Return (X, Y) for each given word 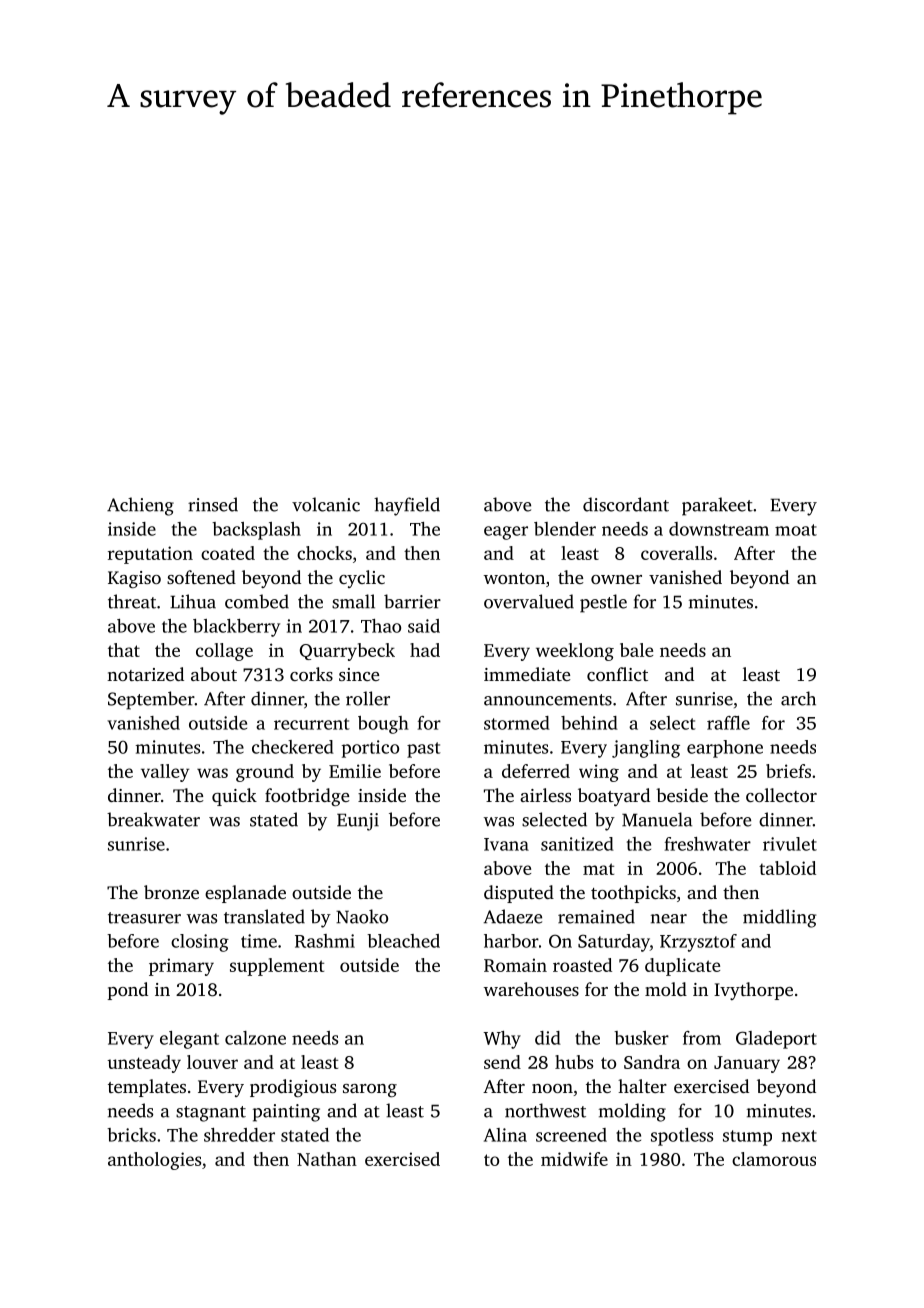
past (423, 750)
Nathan (327, 1159)
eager (506, 533)
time (259, 941)
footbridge (307, 797)
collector (781, 795)
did (548, 1038)
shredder (239, 1135)
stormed (517, 723)
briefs (788, 771)
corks (311, 674)
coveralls (676, 553)
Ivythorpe (753, 991)
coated (228, 553)
